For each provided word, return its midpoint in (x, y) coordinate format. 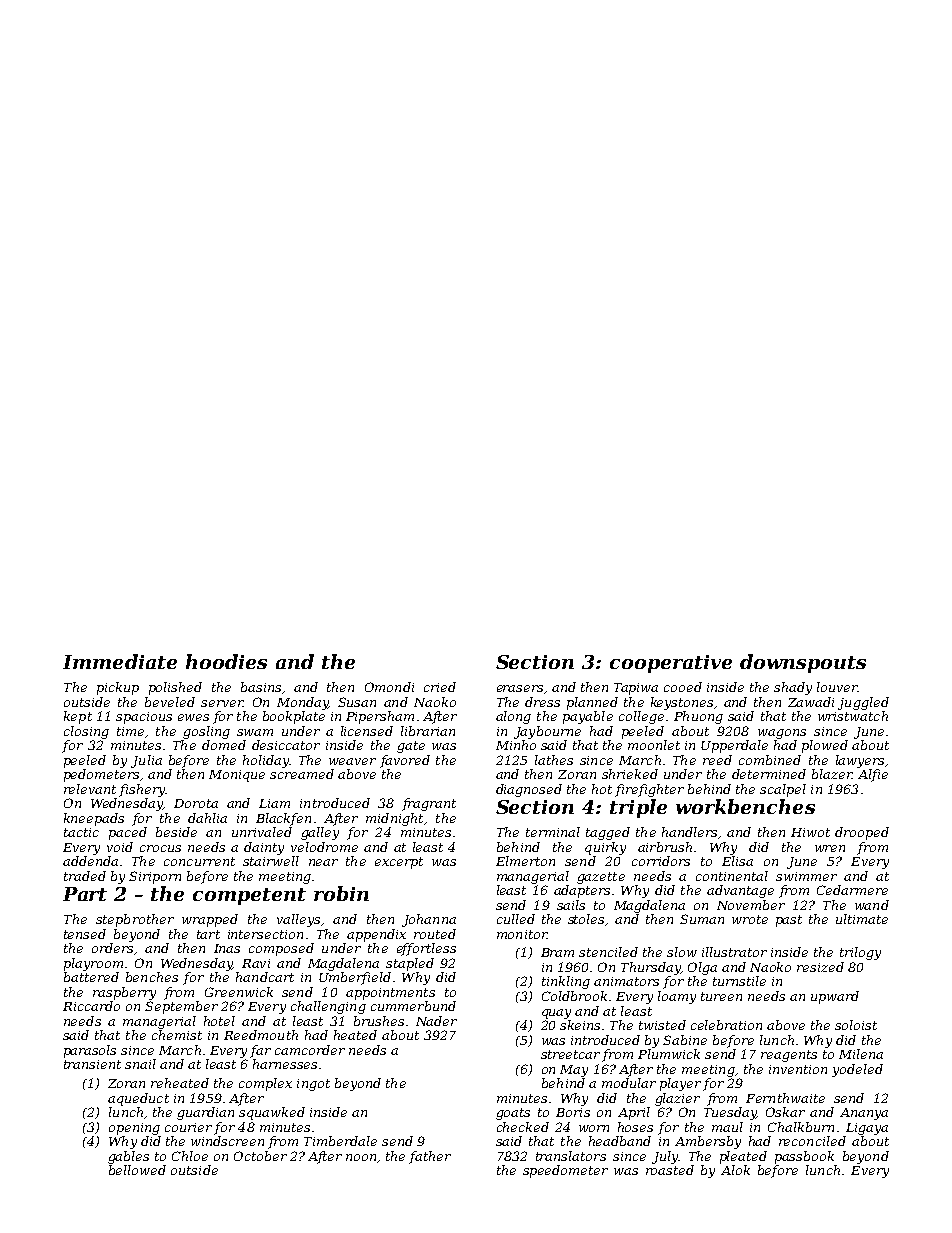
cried (440, 687)
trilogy (860, 953)
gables (128, 1157)
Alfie (873, 775)
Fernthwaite (785, 1098)
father (430, 1157)
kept (78, 717)
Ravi (256, 963)
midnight (394, 819)
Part (85, 894)
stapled (410, 964)
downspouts (803, 663)
